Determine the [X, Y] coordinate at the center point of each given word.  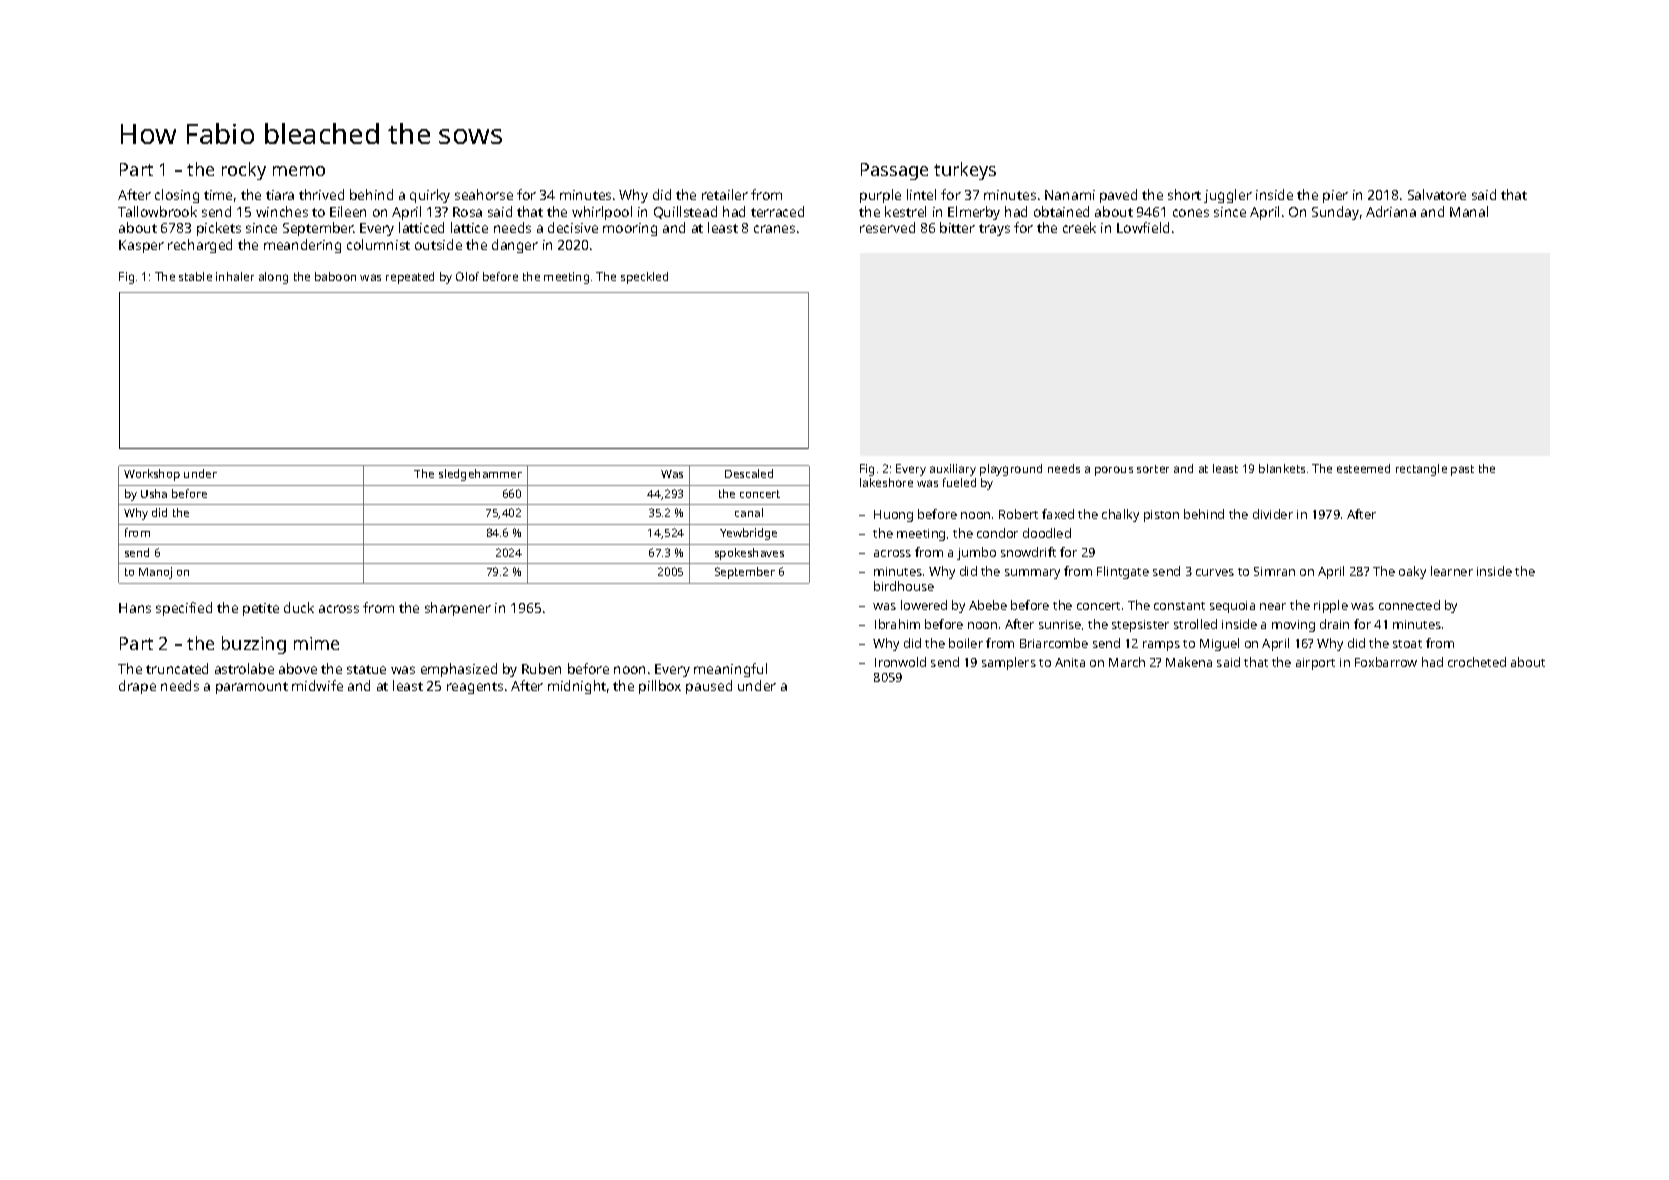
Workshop [152, 475]
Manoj [155, 573]
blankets [1282, 468]
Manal [1469, 211]
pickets [219, 229]
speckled [644, 278]
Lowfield [1143, 227]
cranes [774, 229]
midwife [317, 685]
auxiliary [953, 470]
